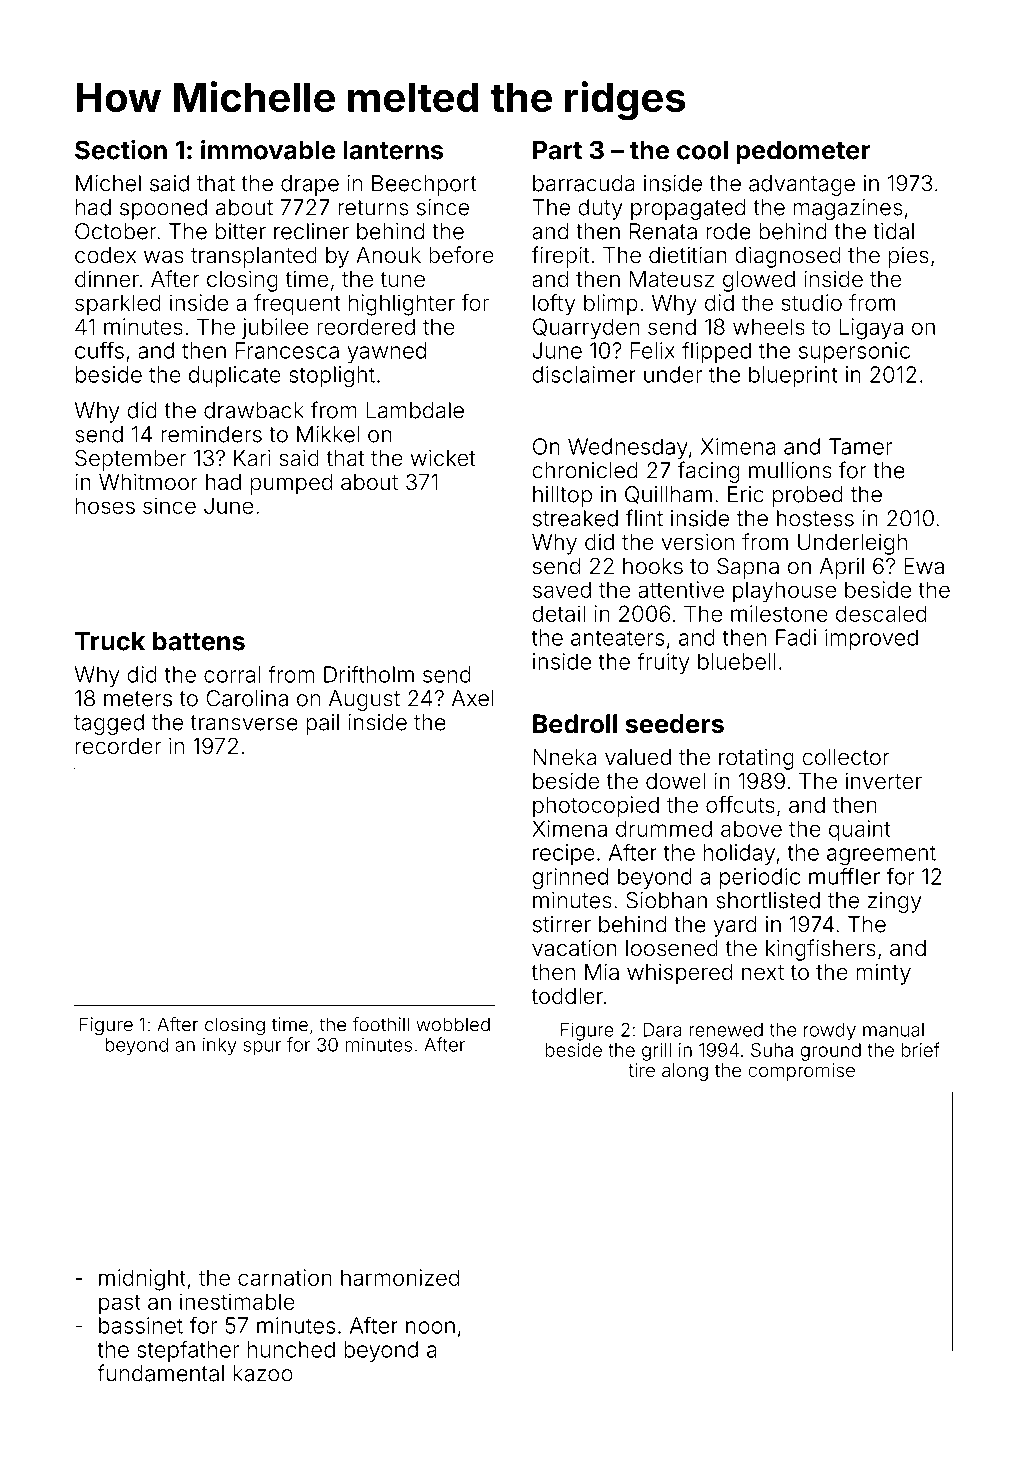 This screenshot has width=1027, height=1458. Describe the element at coordinates (220, 1046) in the screenshot. I see `inky` at that location.
